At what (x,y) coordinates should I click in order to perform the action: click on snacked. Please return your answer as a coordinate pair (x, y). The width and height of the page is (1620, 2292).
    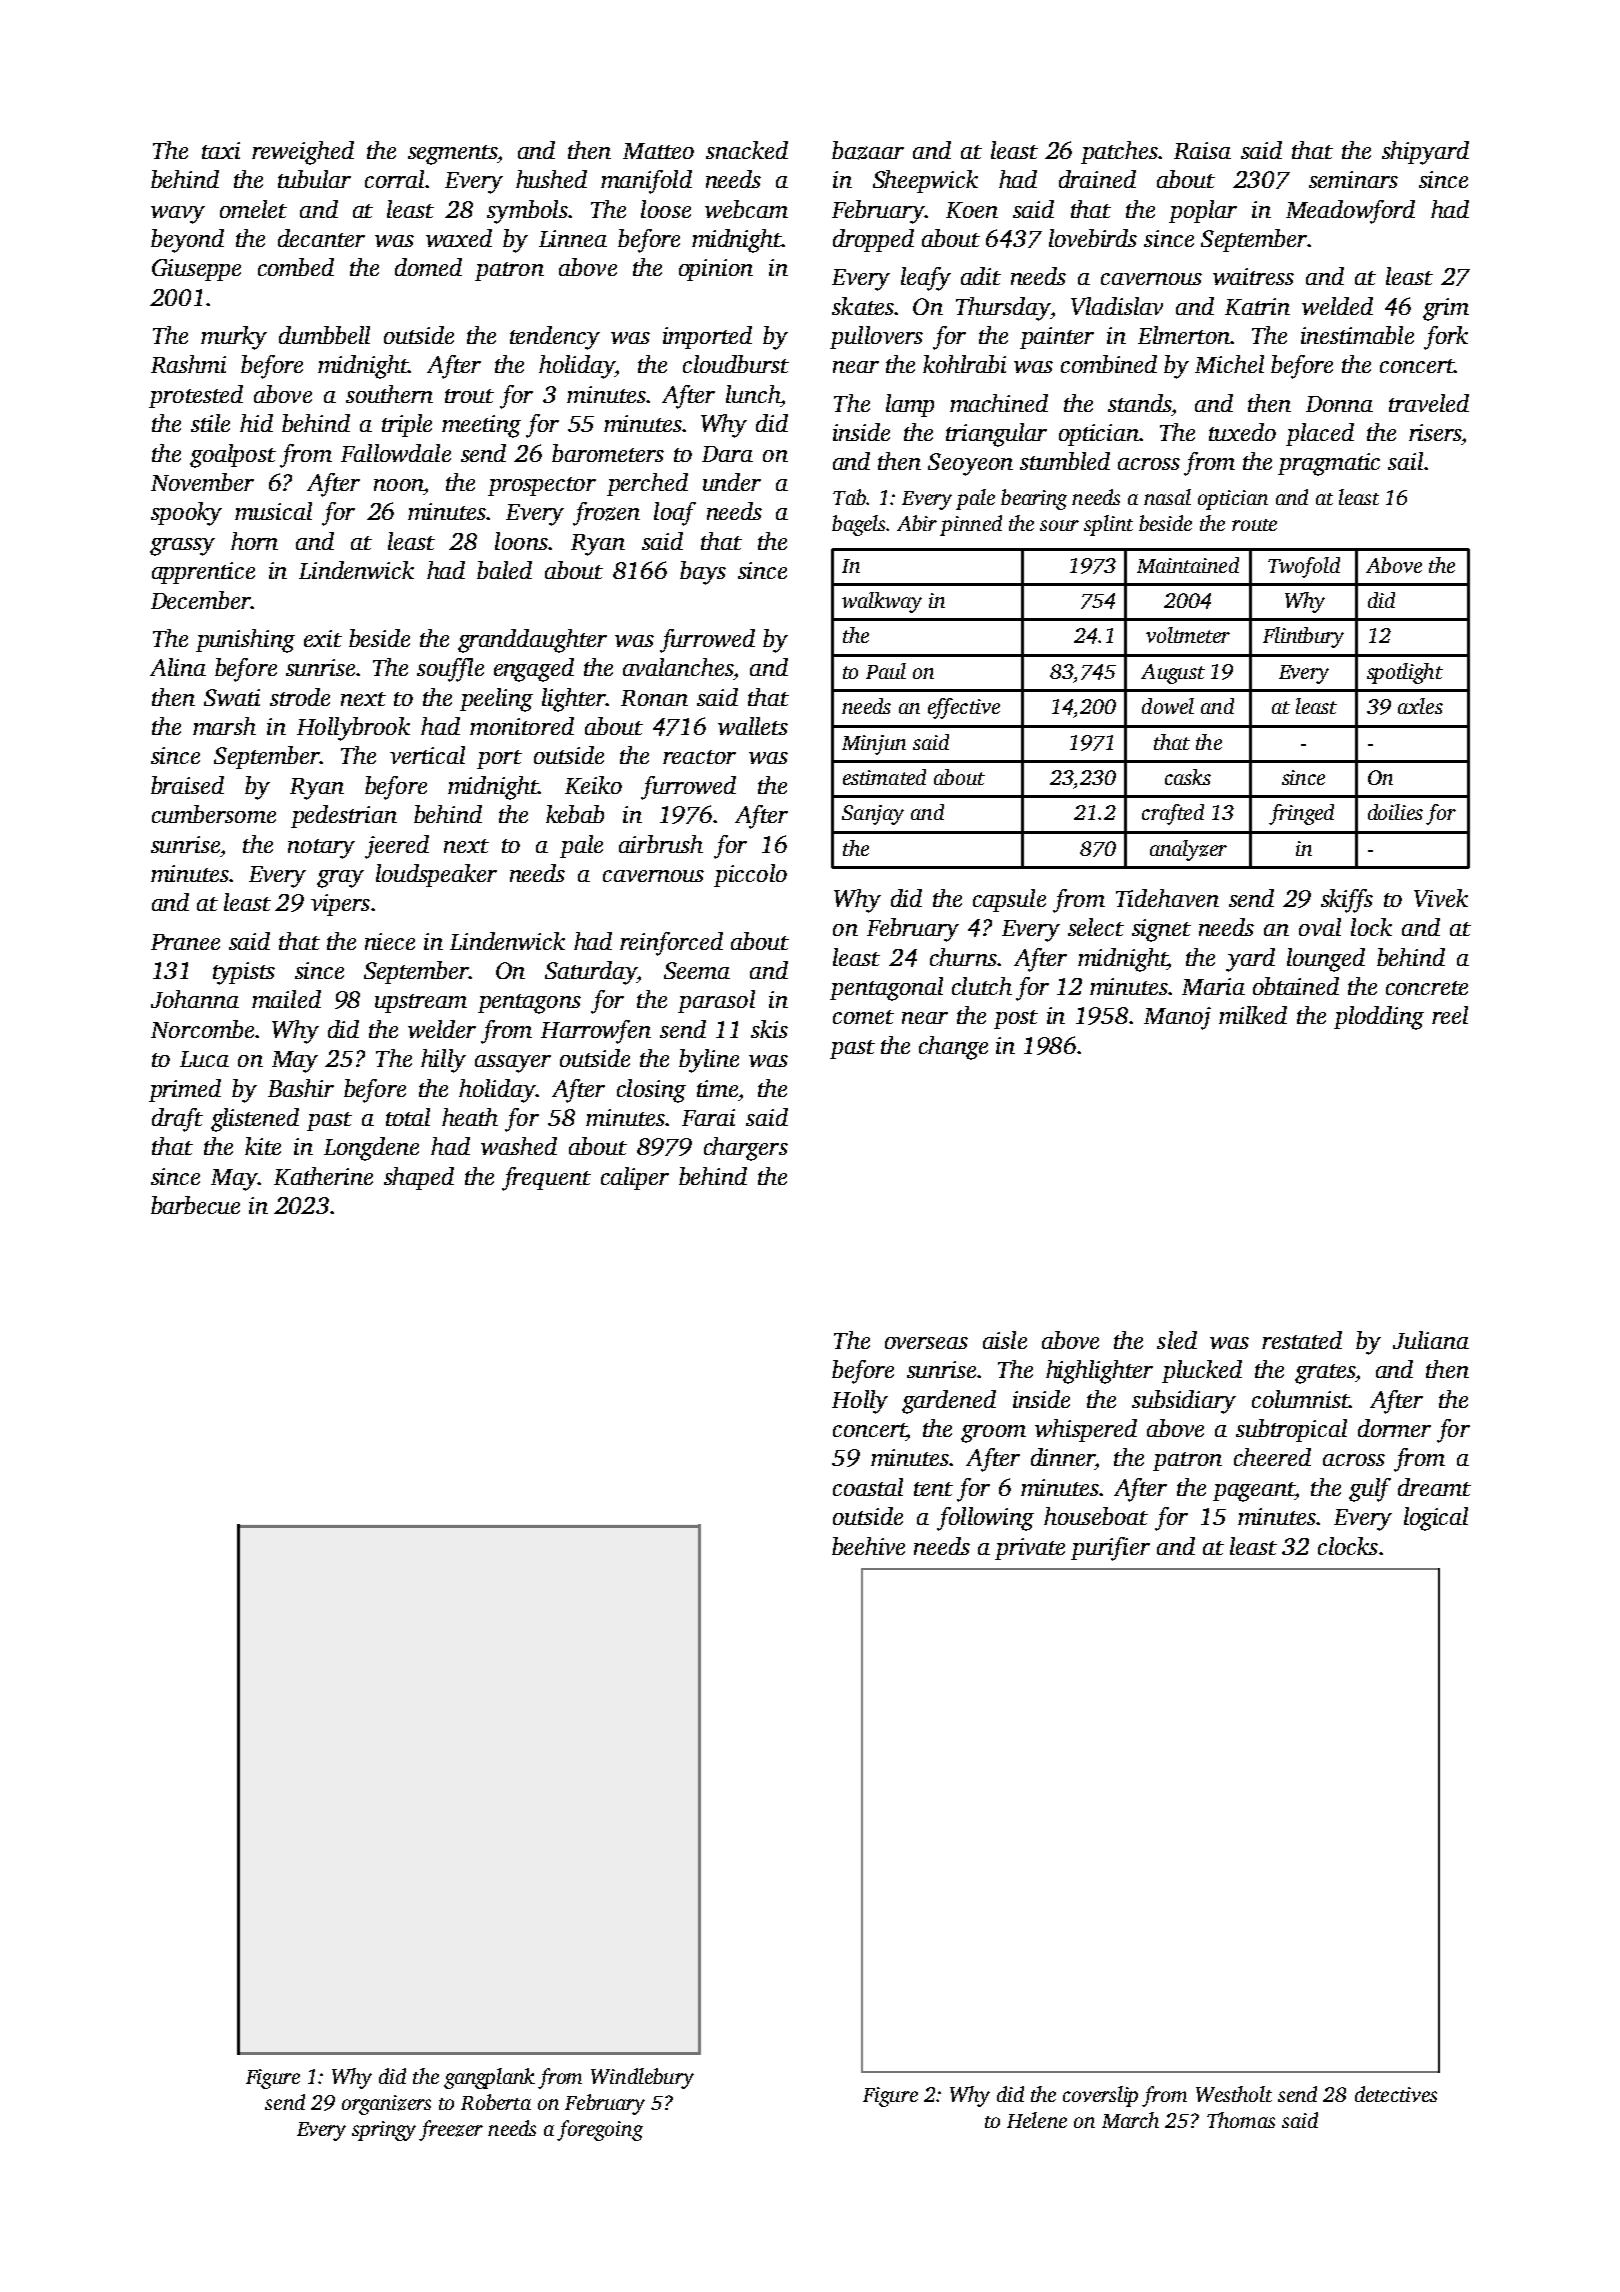
    Looking at the image, I should click on (747, 150).
